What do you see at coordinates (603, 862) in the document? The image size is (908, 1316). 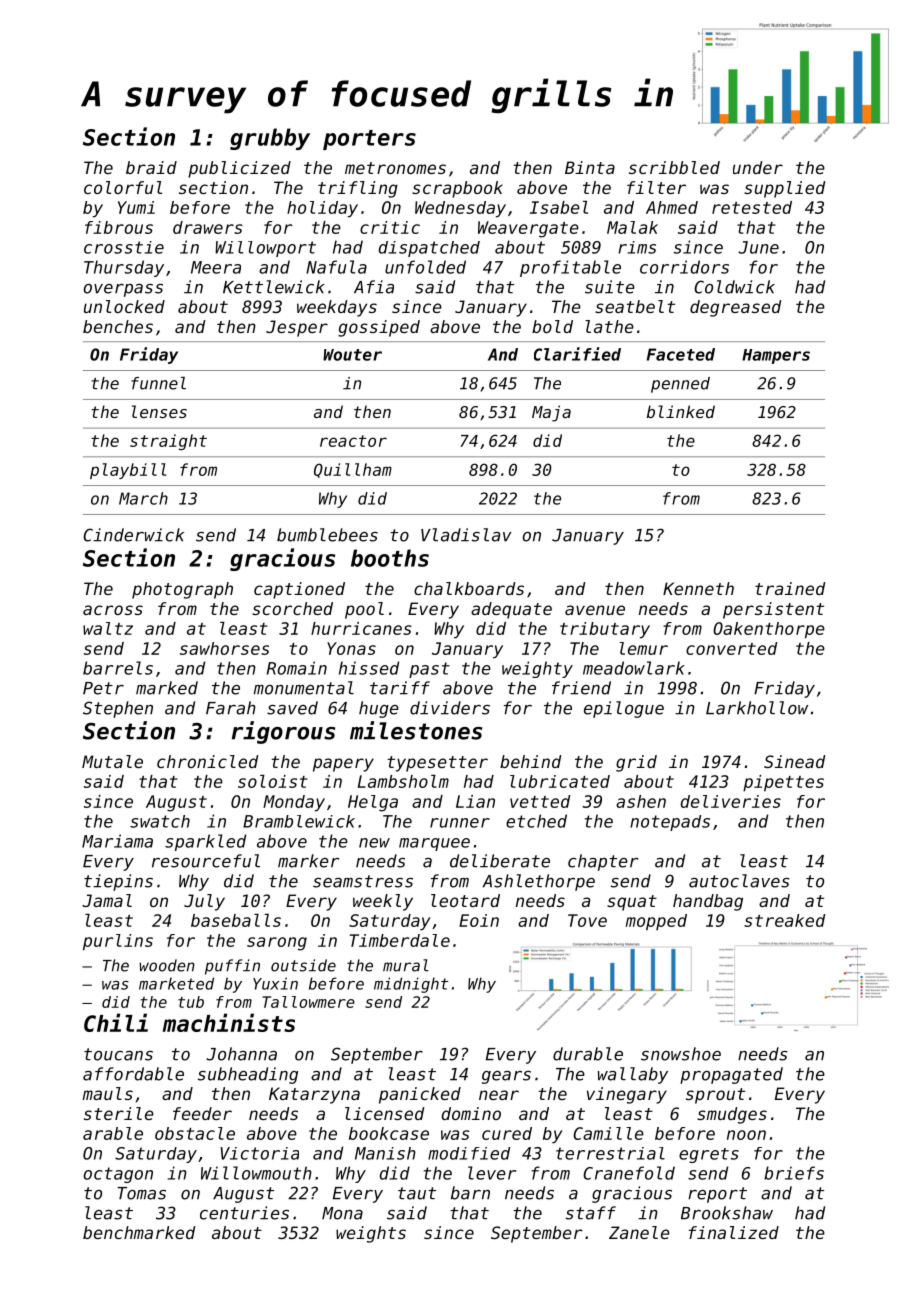 I see `chapter` at bounding box center [603, 862].
